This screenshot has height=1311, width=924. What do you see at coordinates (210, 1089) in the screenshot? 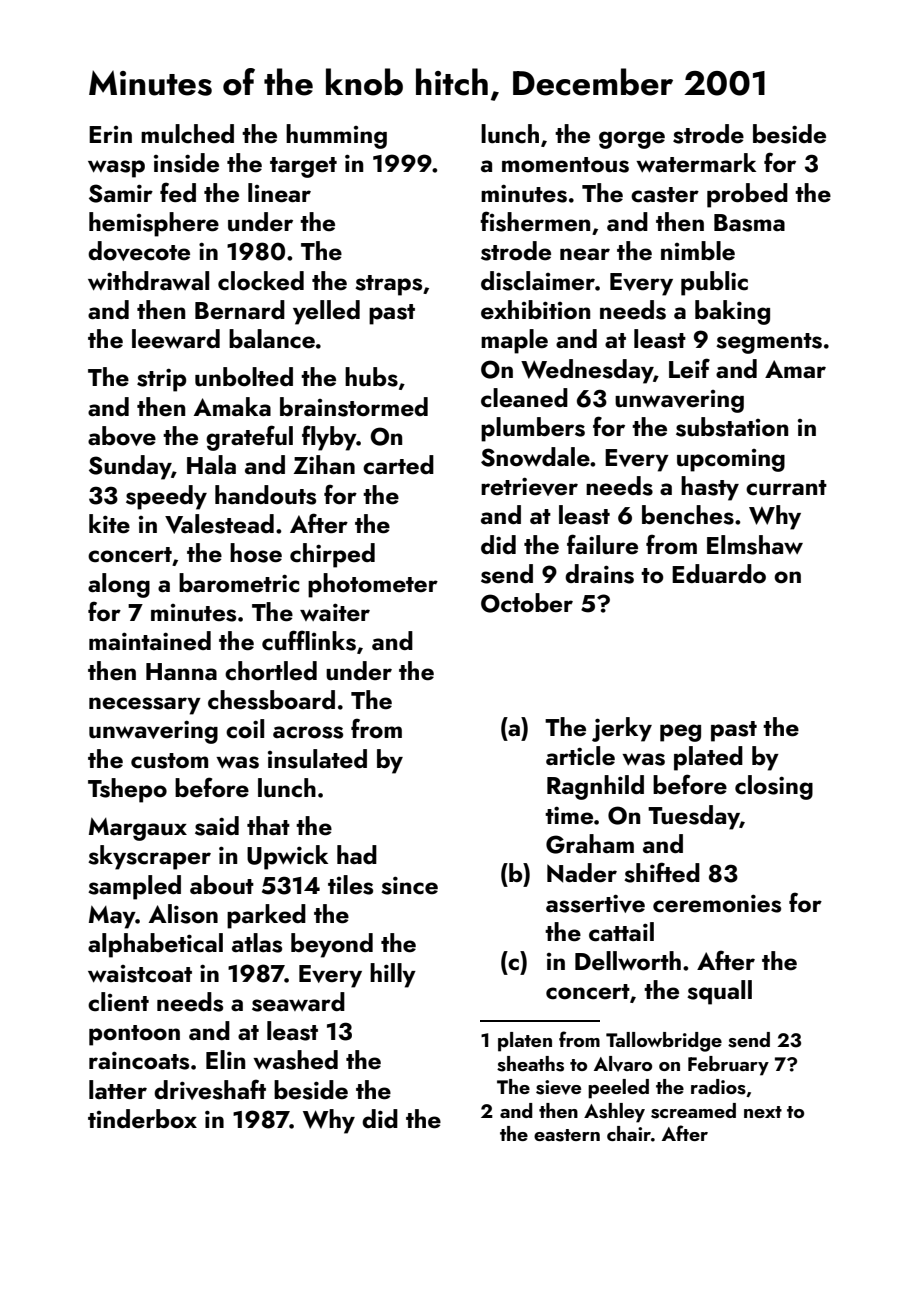
I see `driveshaft` at bounding box center [210, 1089].
